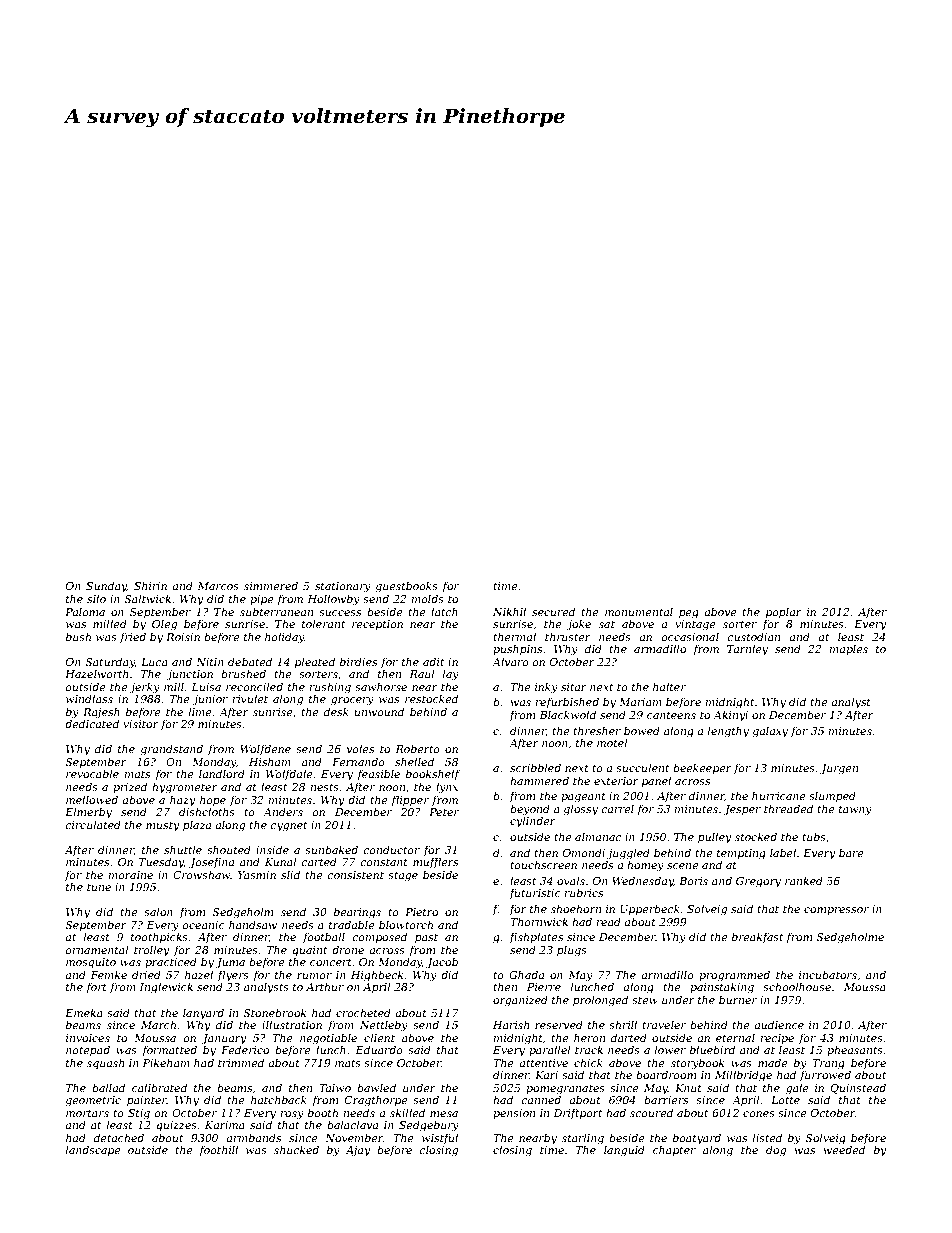  Describe the element at coordinates (141, 724) in the image. I see `visitor` at that location.
